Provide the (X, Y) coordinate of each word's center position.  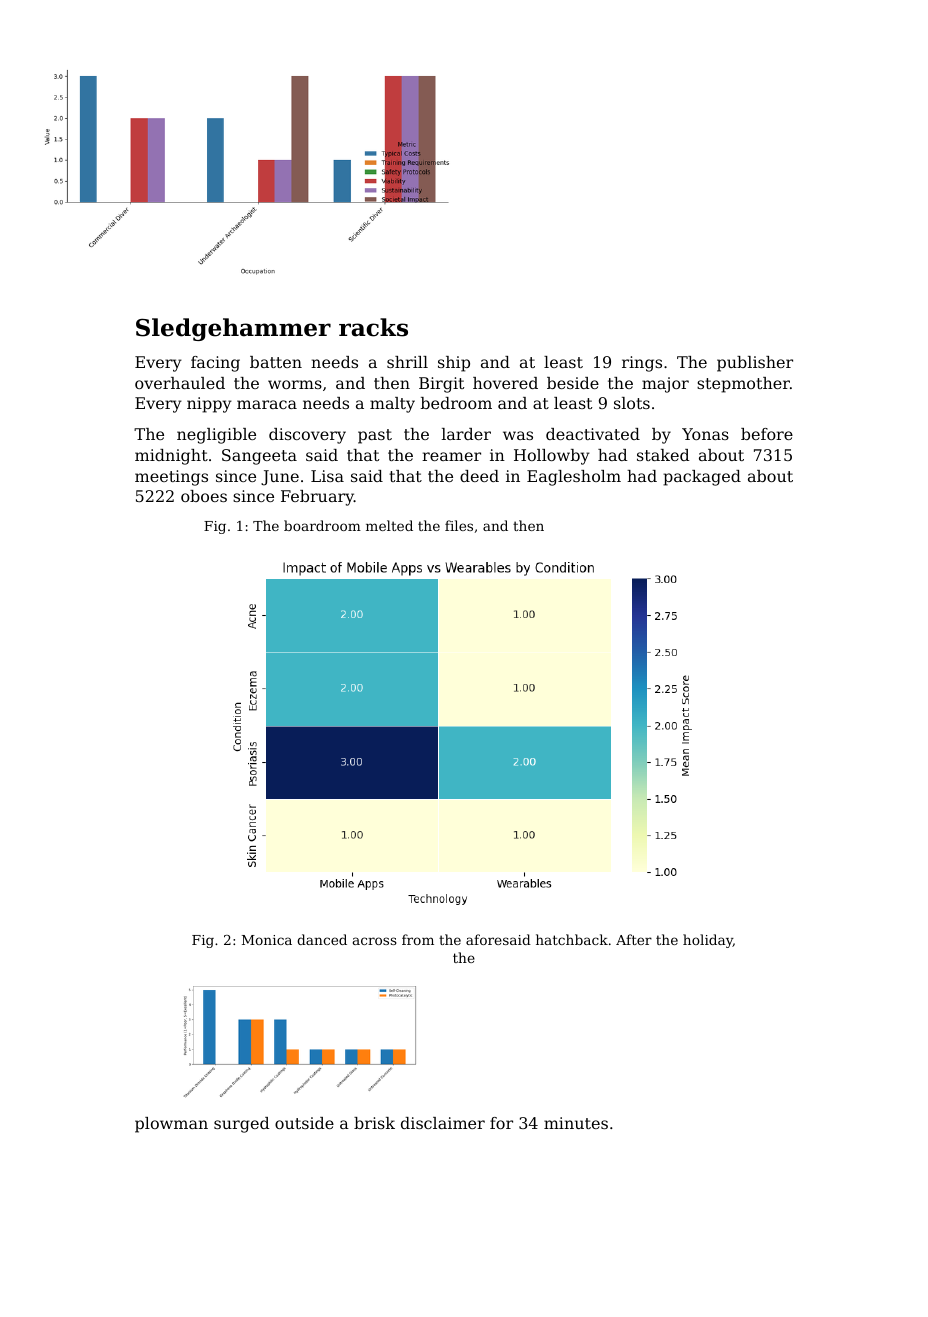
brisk (374, 1123)
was (518, 435)
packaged (702, 478)
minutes (576, 1123)
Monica (267, 940)
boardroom (322, 525)
